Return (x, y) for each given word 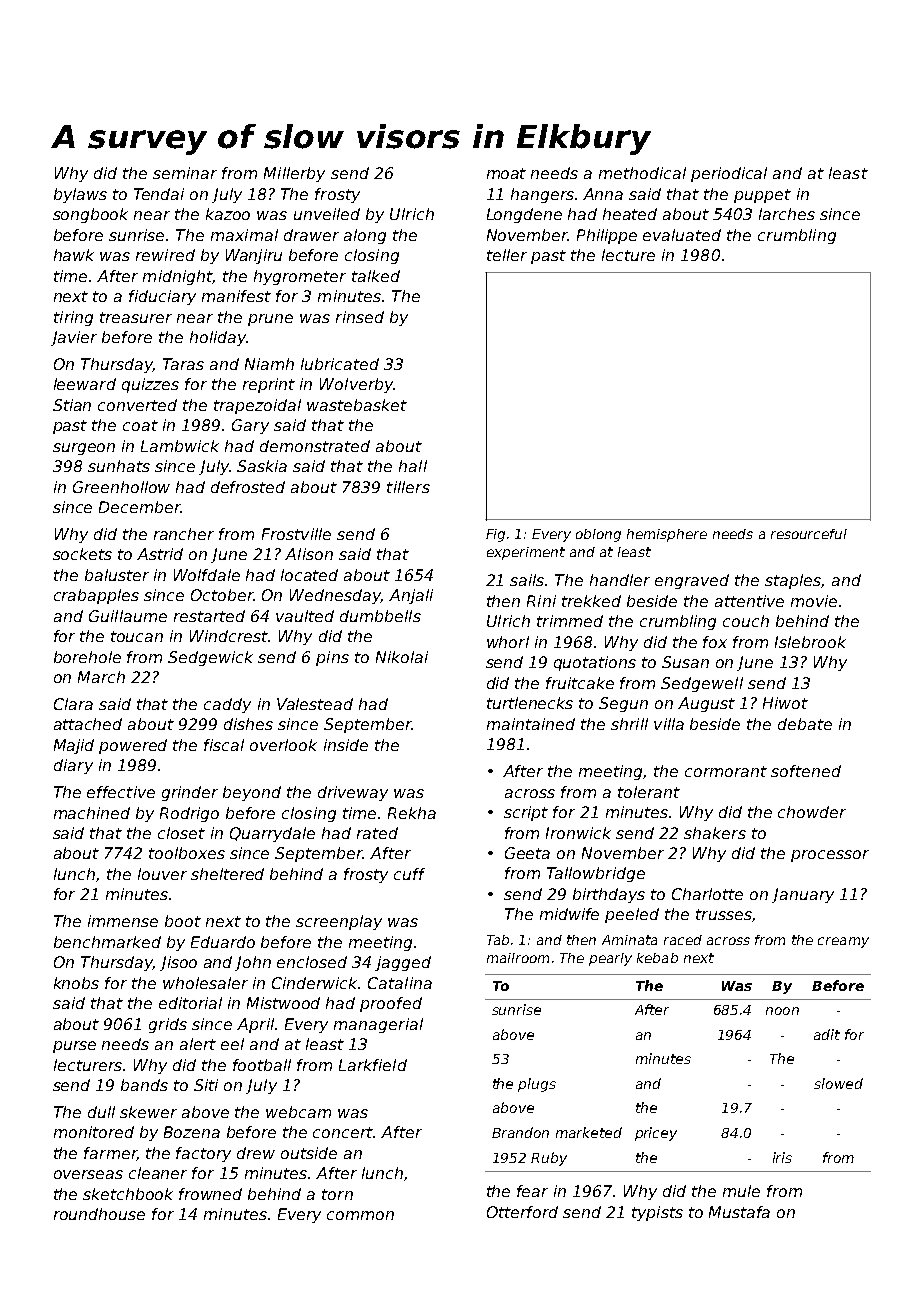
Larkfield (373, 1065)
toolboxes (187, 853)
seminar (185, 173)
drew (256, 1153)
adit (827, 1034)
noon (782, 1011)
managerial (378, 1025)
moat (506, 173)
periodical (729, 174)
